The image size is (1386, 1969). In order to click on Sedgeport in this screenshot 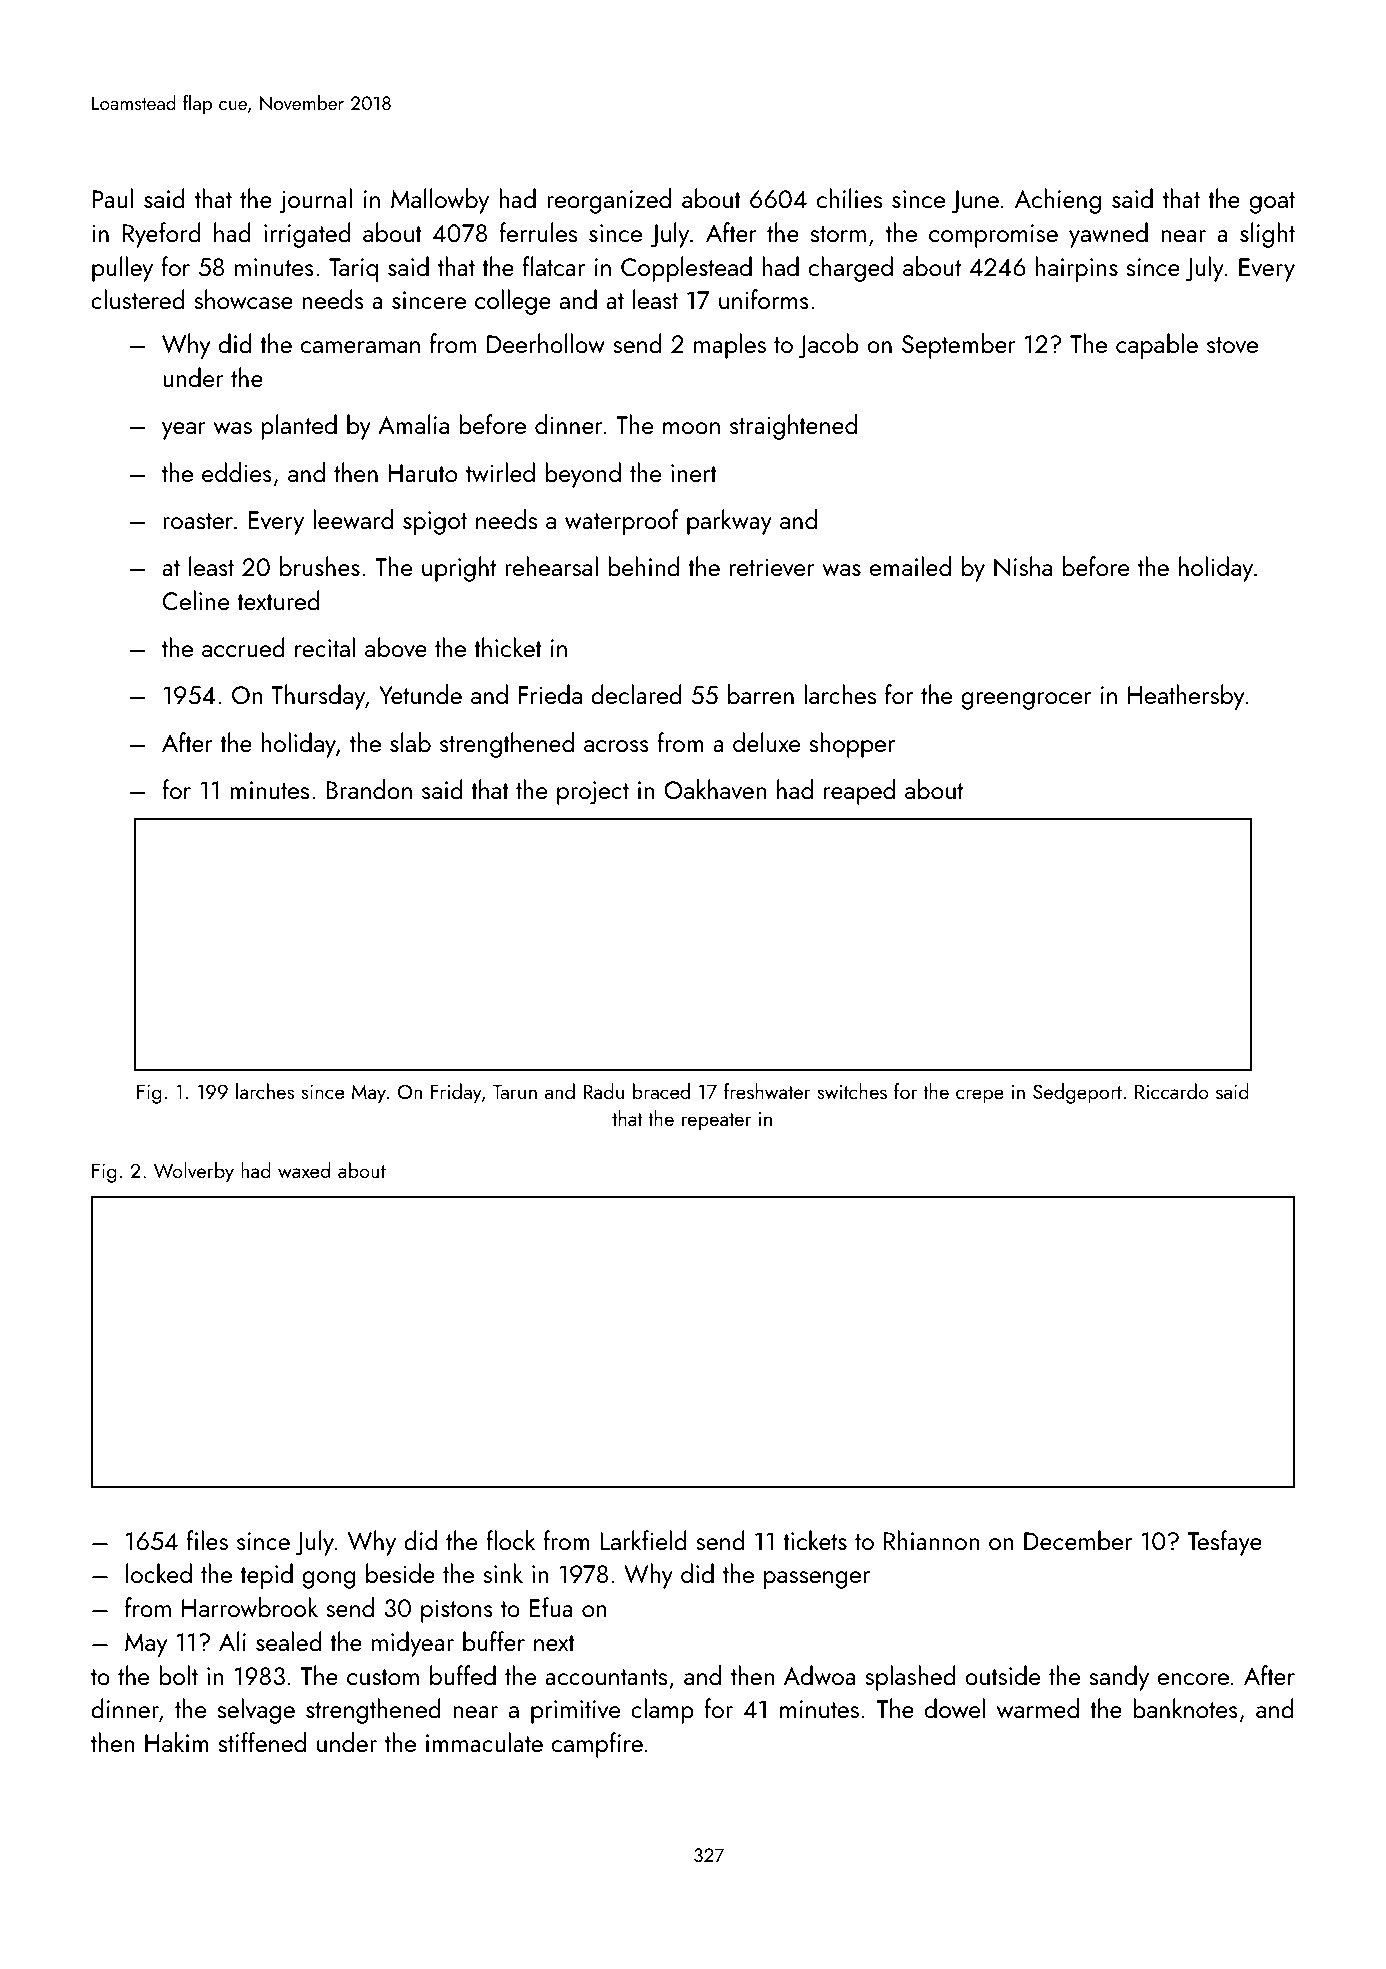, I will do `click(1077, 1093)`.
